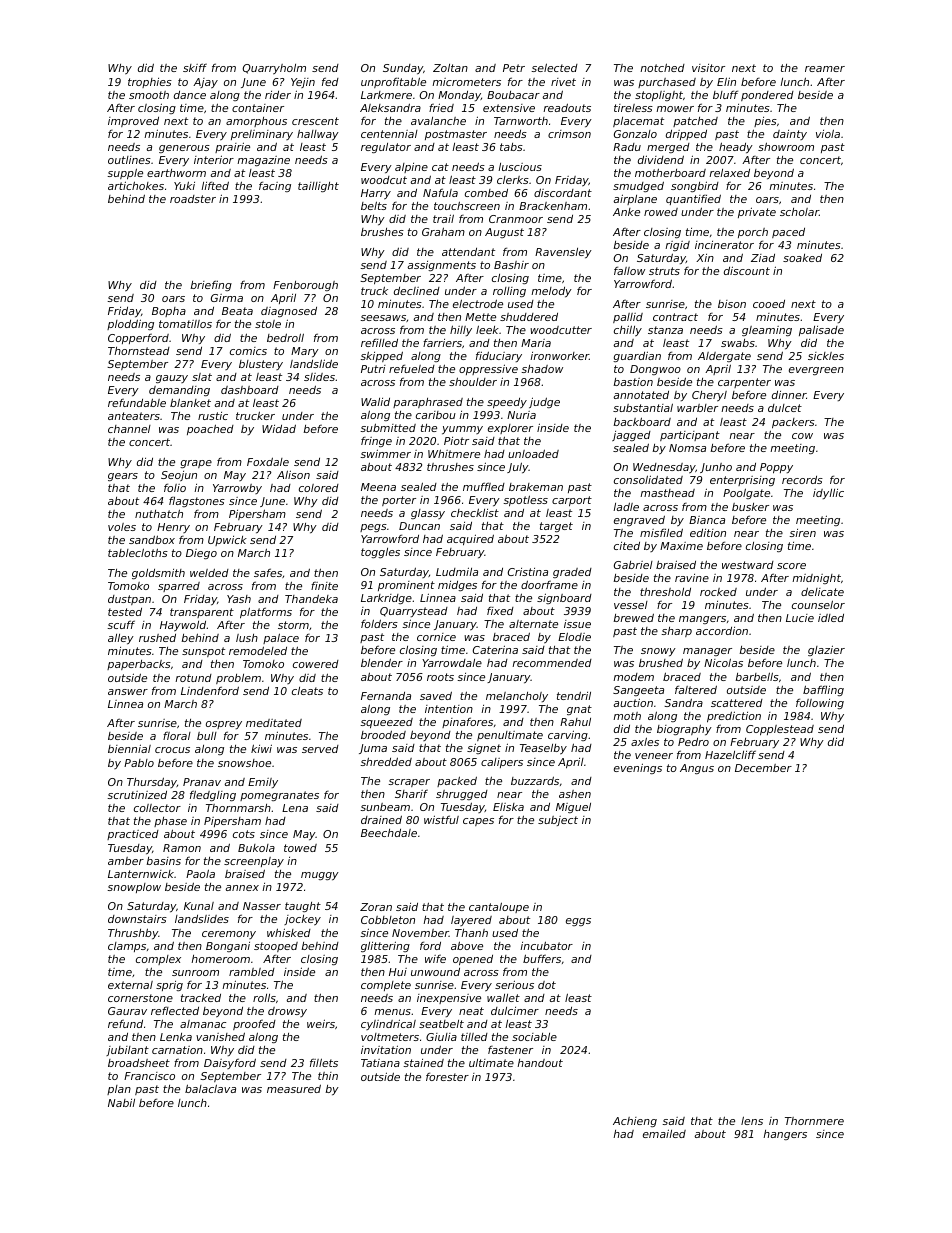 The width and height of the page is (952, 1233). Describe the element at coordinates (409, 783) in the page. I see `scraper` at that location.
